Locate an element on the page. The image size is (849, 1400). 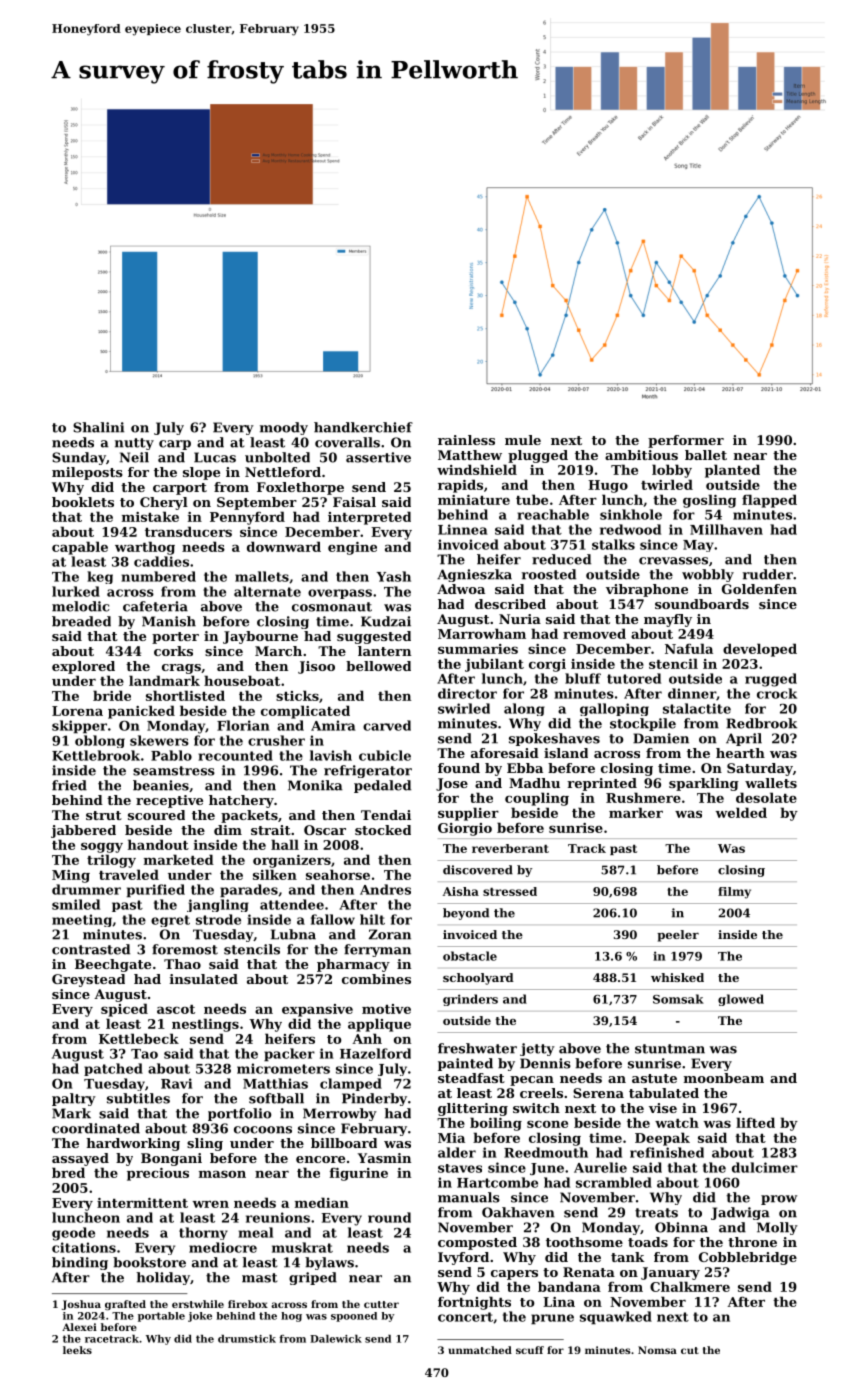
Renata is located at coordinates (589, 1272).
